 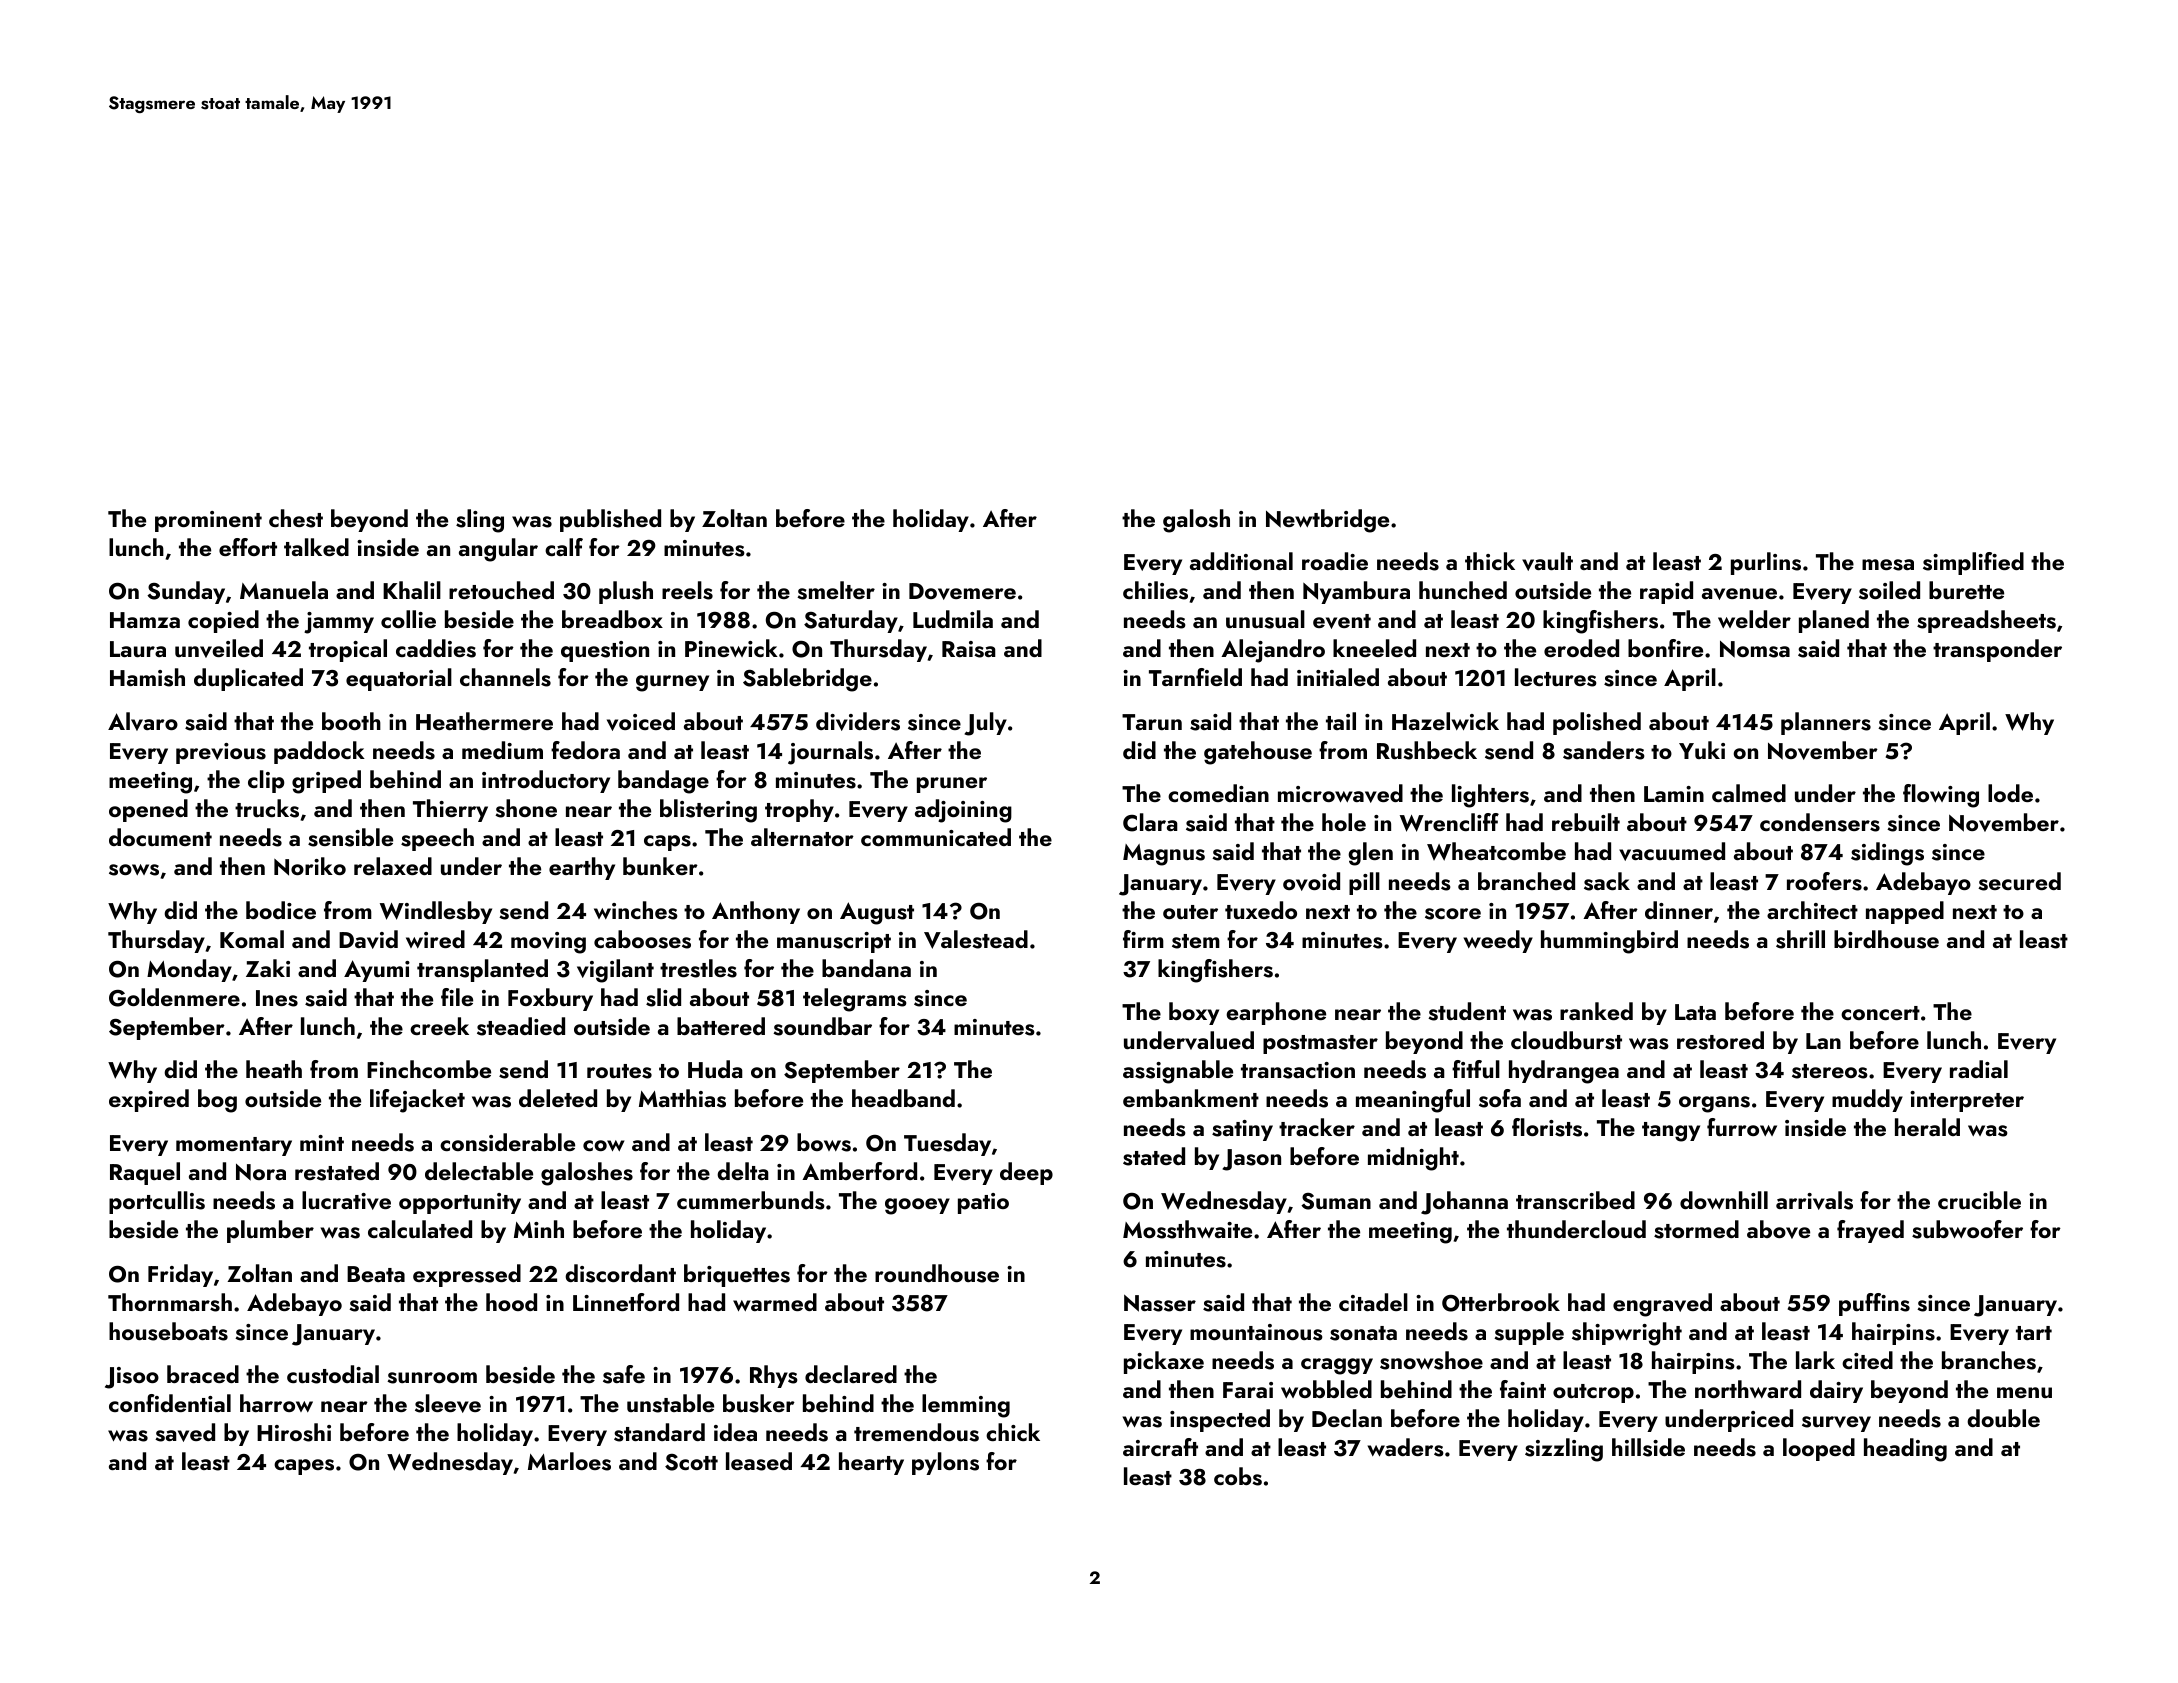 I want to click on sows, so click(x=134, y=870).
